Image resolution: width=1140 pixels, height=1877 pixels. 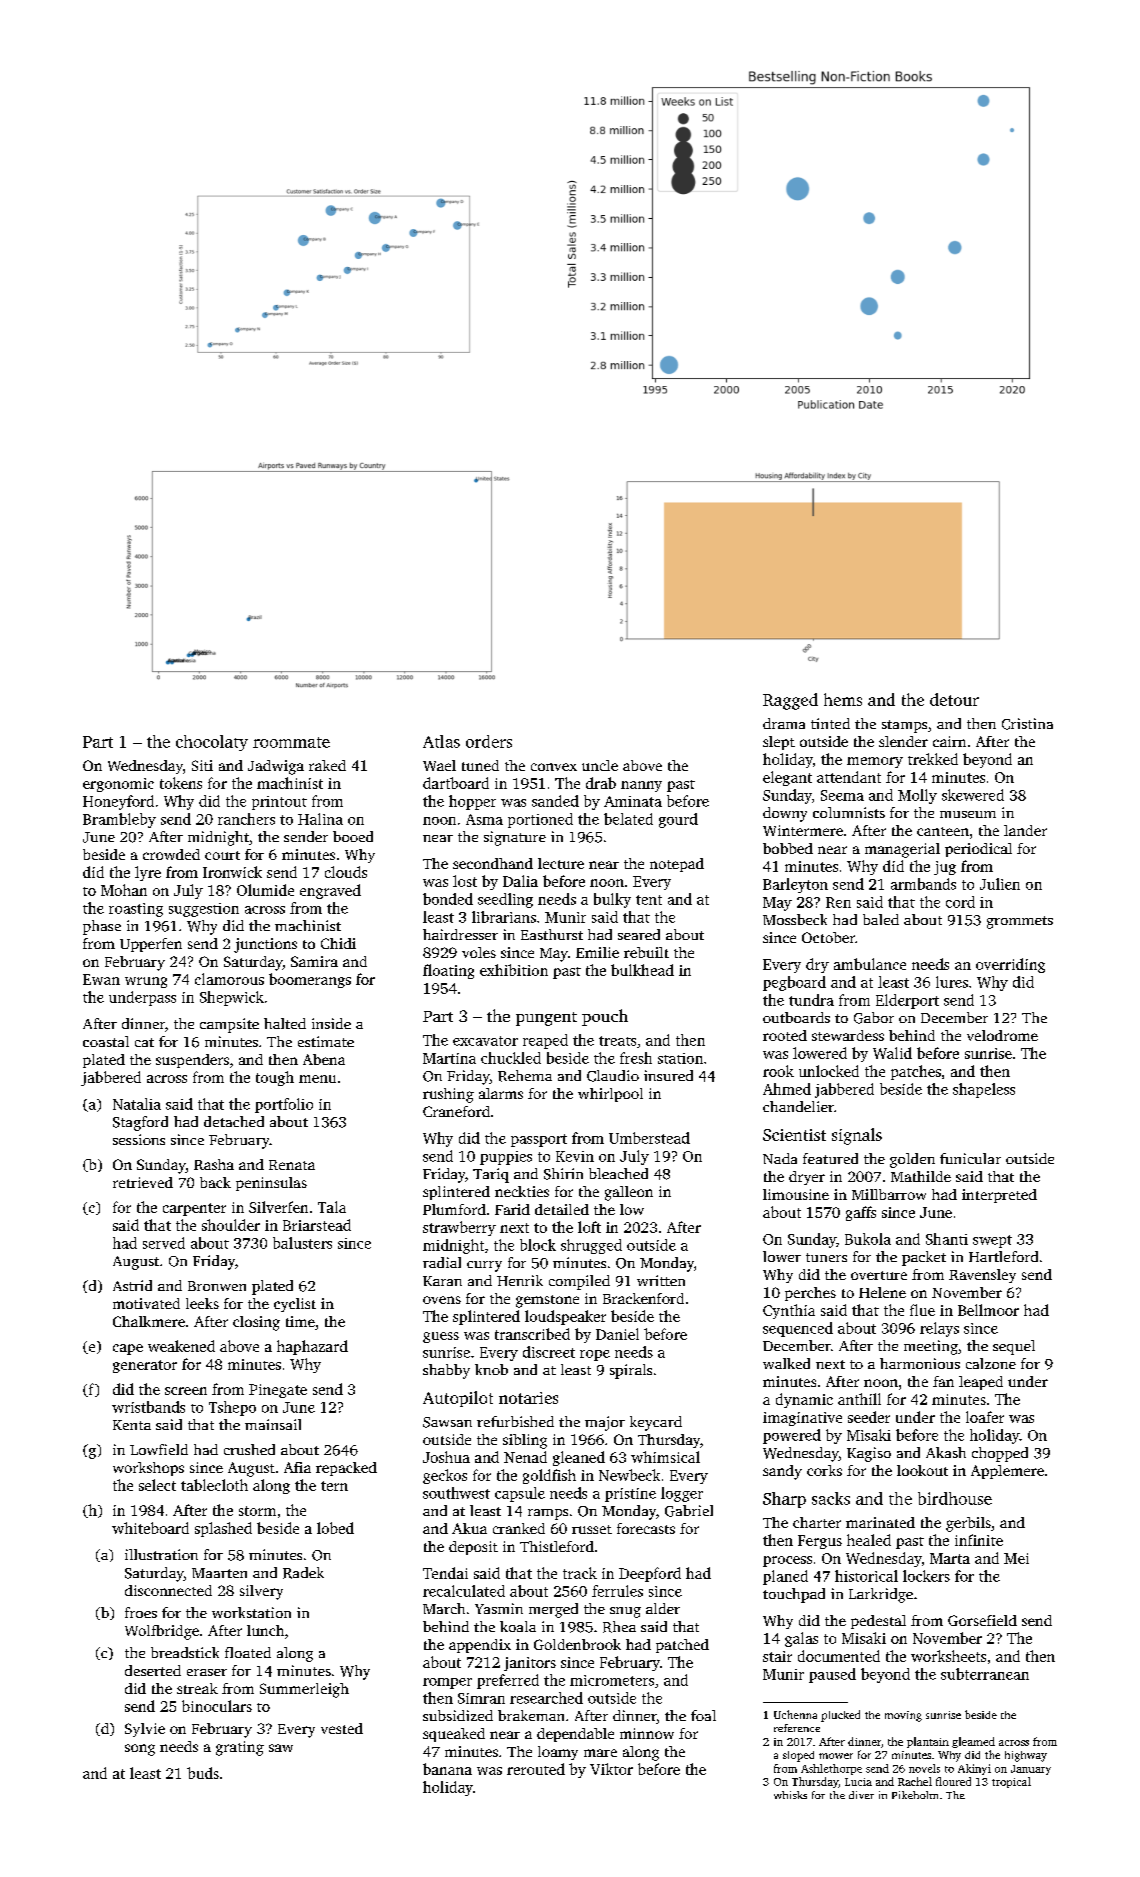 I want to click on Umberstead, so click(x=649, y=1138).
